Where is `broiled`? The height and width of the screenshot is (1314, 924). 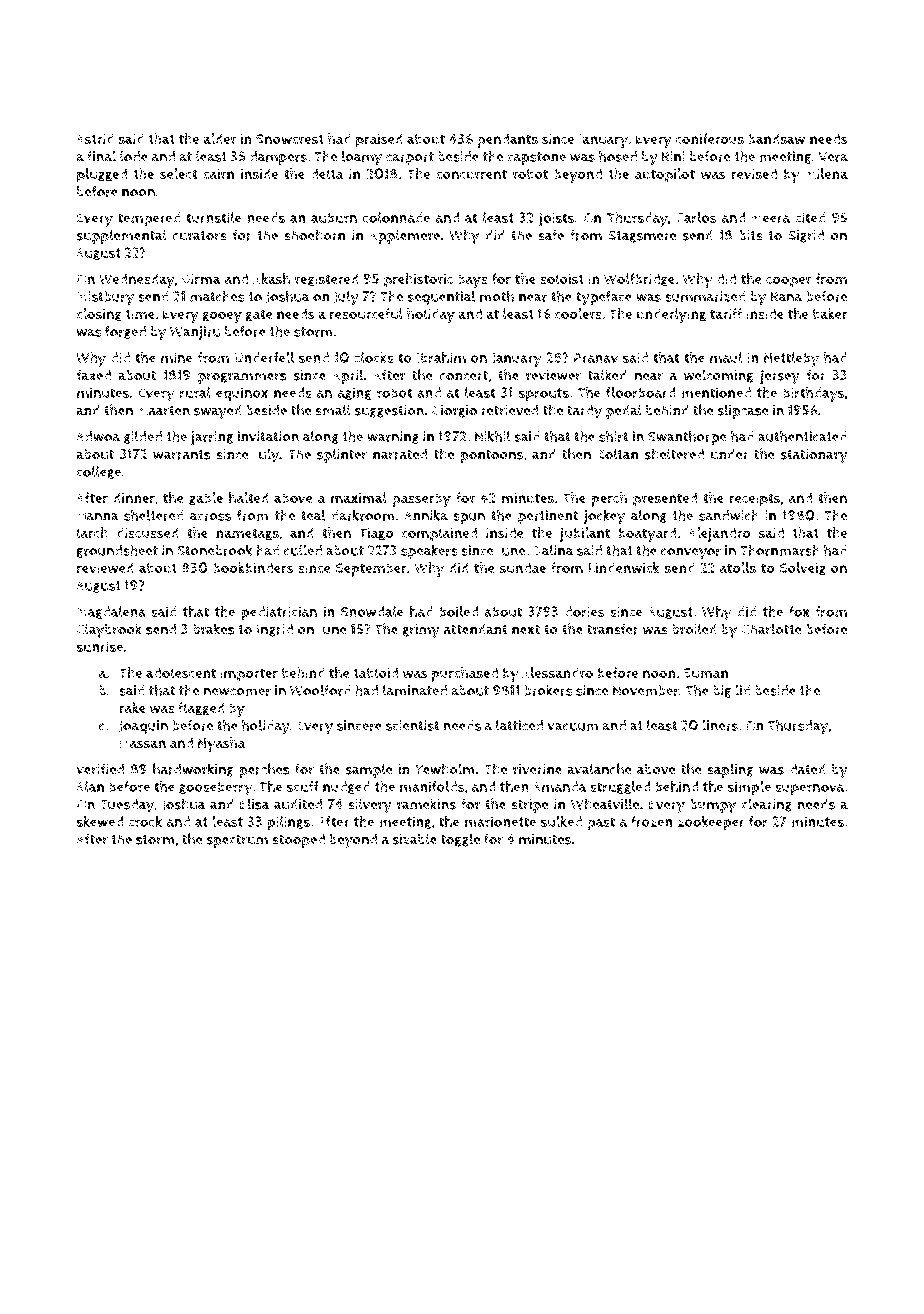
broiled is located at coordinates (694, 629).
